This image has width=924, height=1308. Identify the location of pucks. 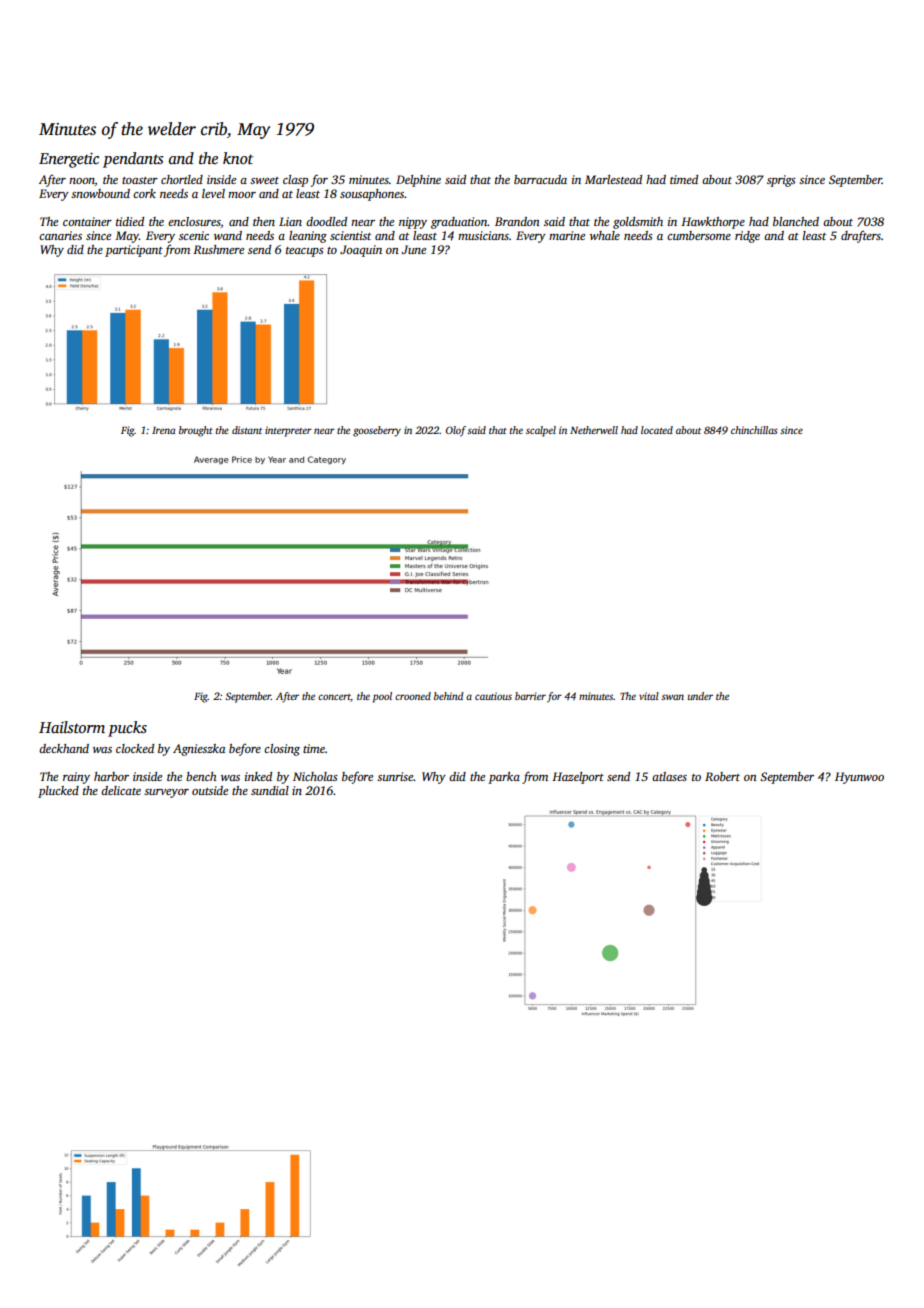
(127, 729).
